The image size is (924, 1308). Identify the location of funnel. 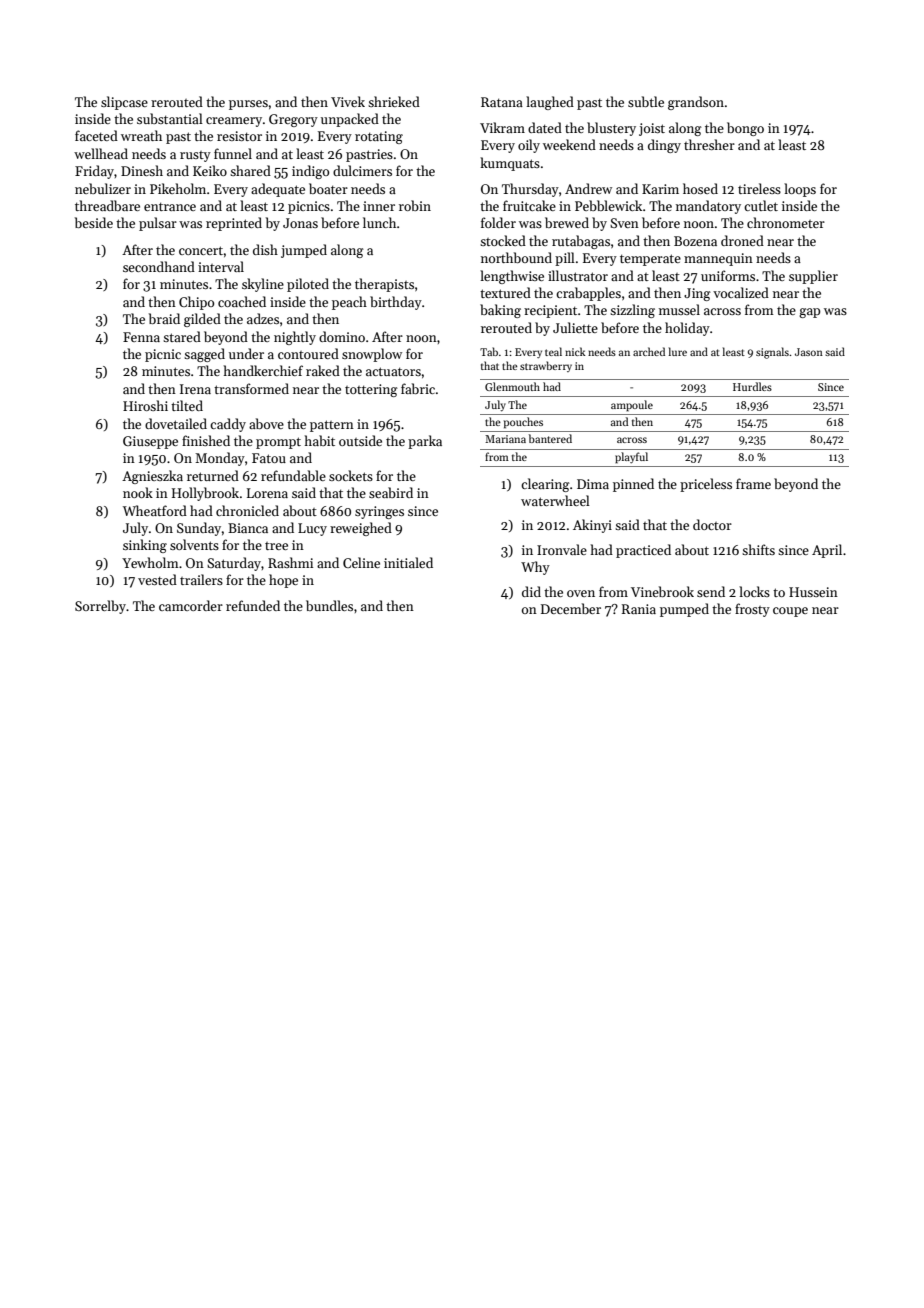
(233, 153).
